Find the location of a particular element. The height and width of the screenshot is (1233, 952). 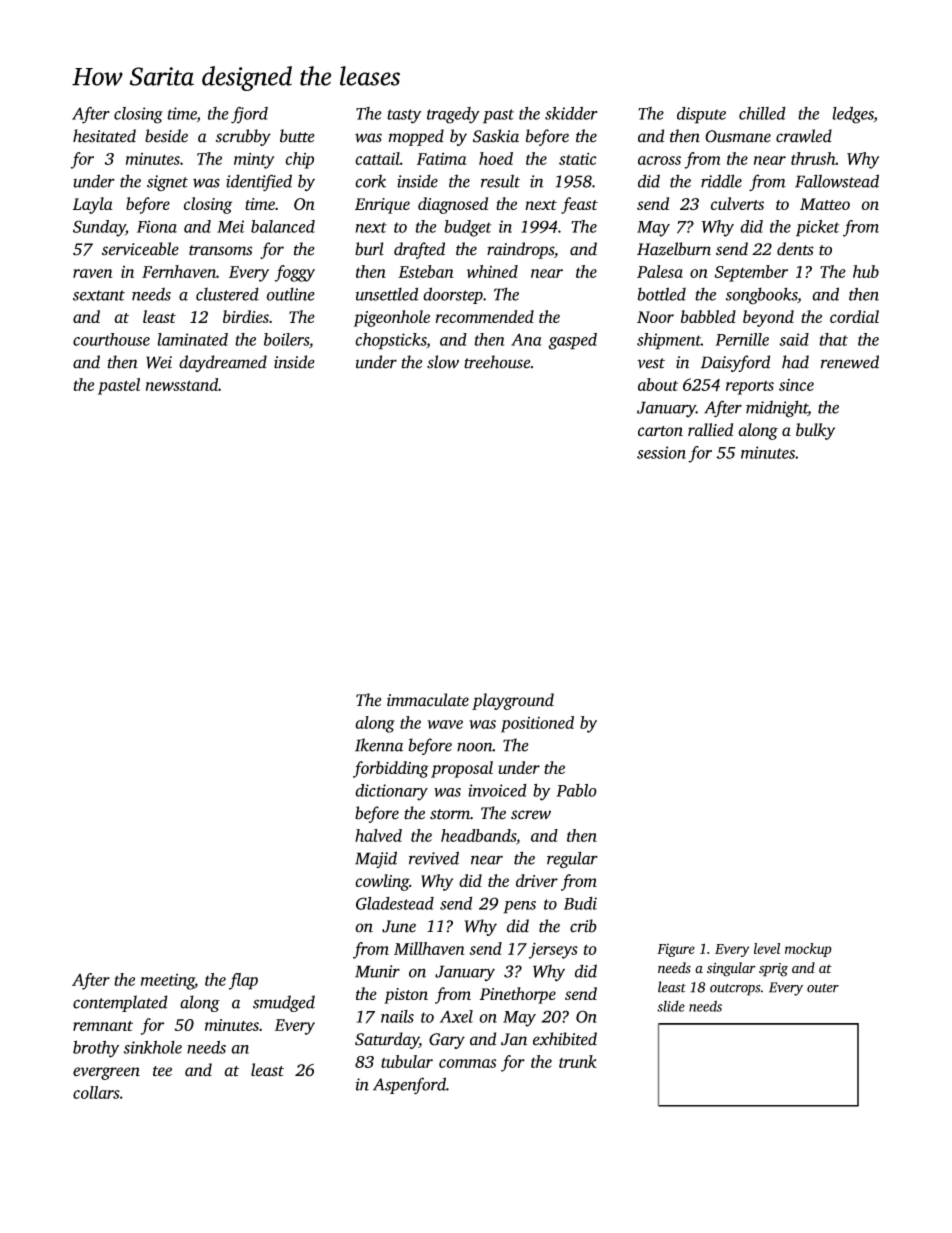

rallied is located at coordinates (710, 429).
